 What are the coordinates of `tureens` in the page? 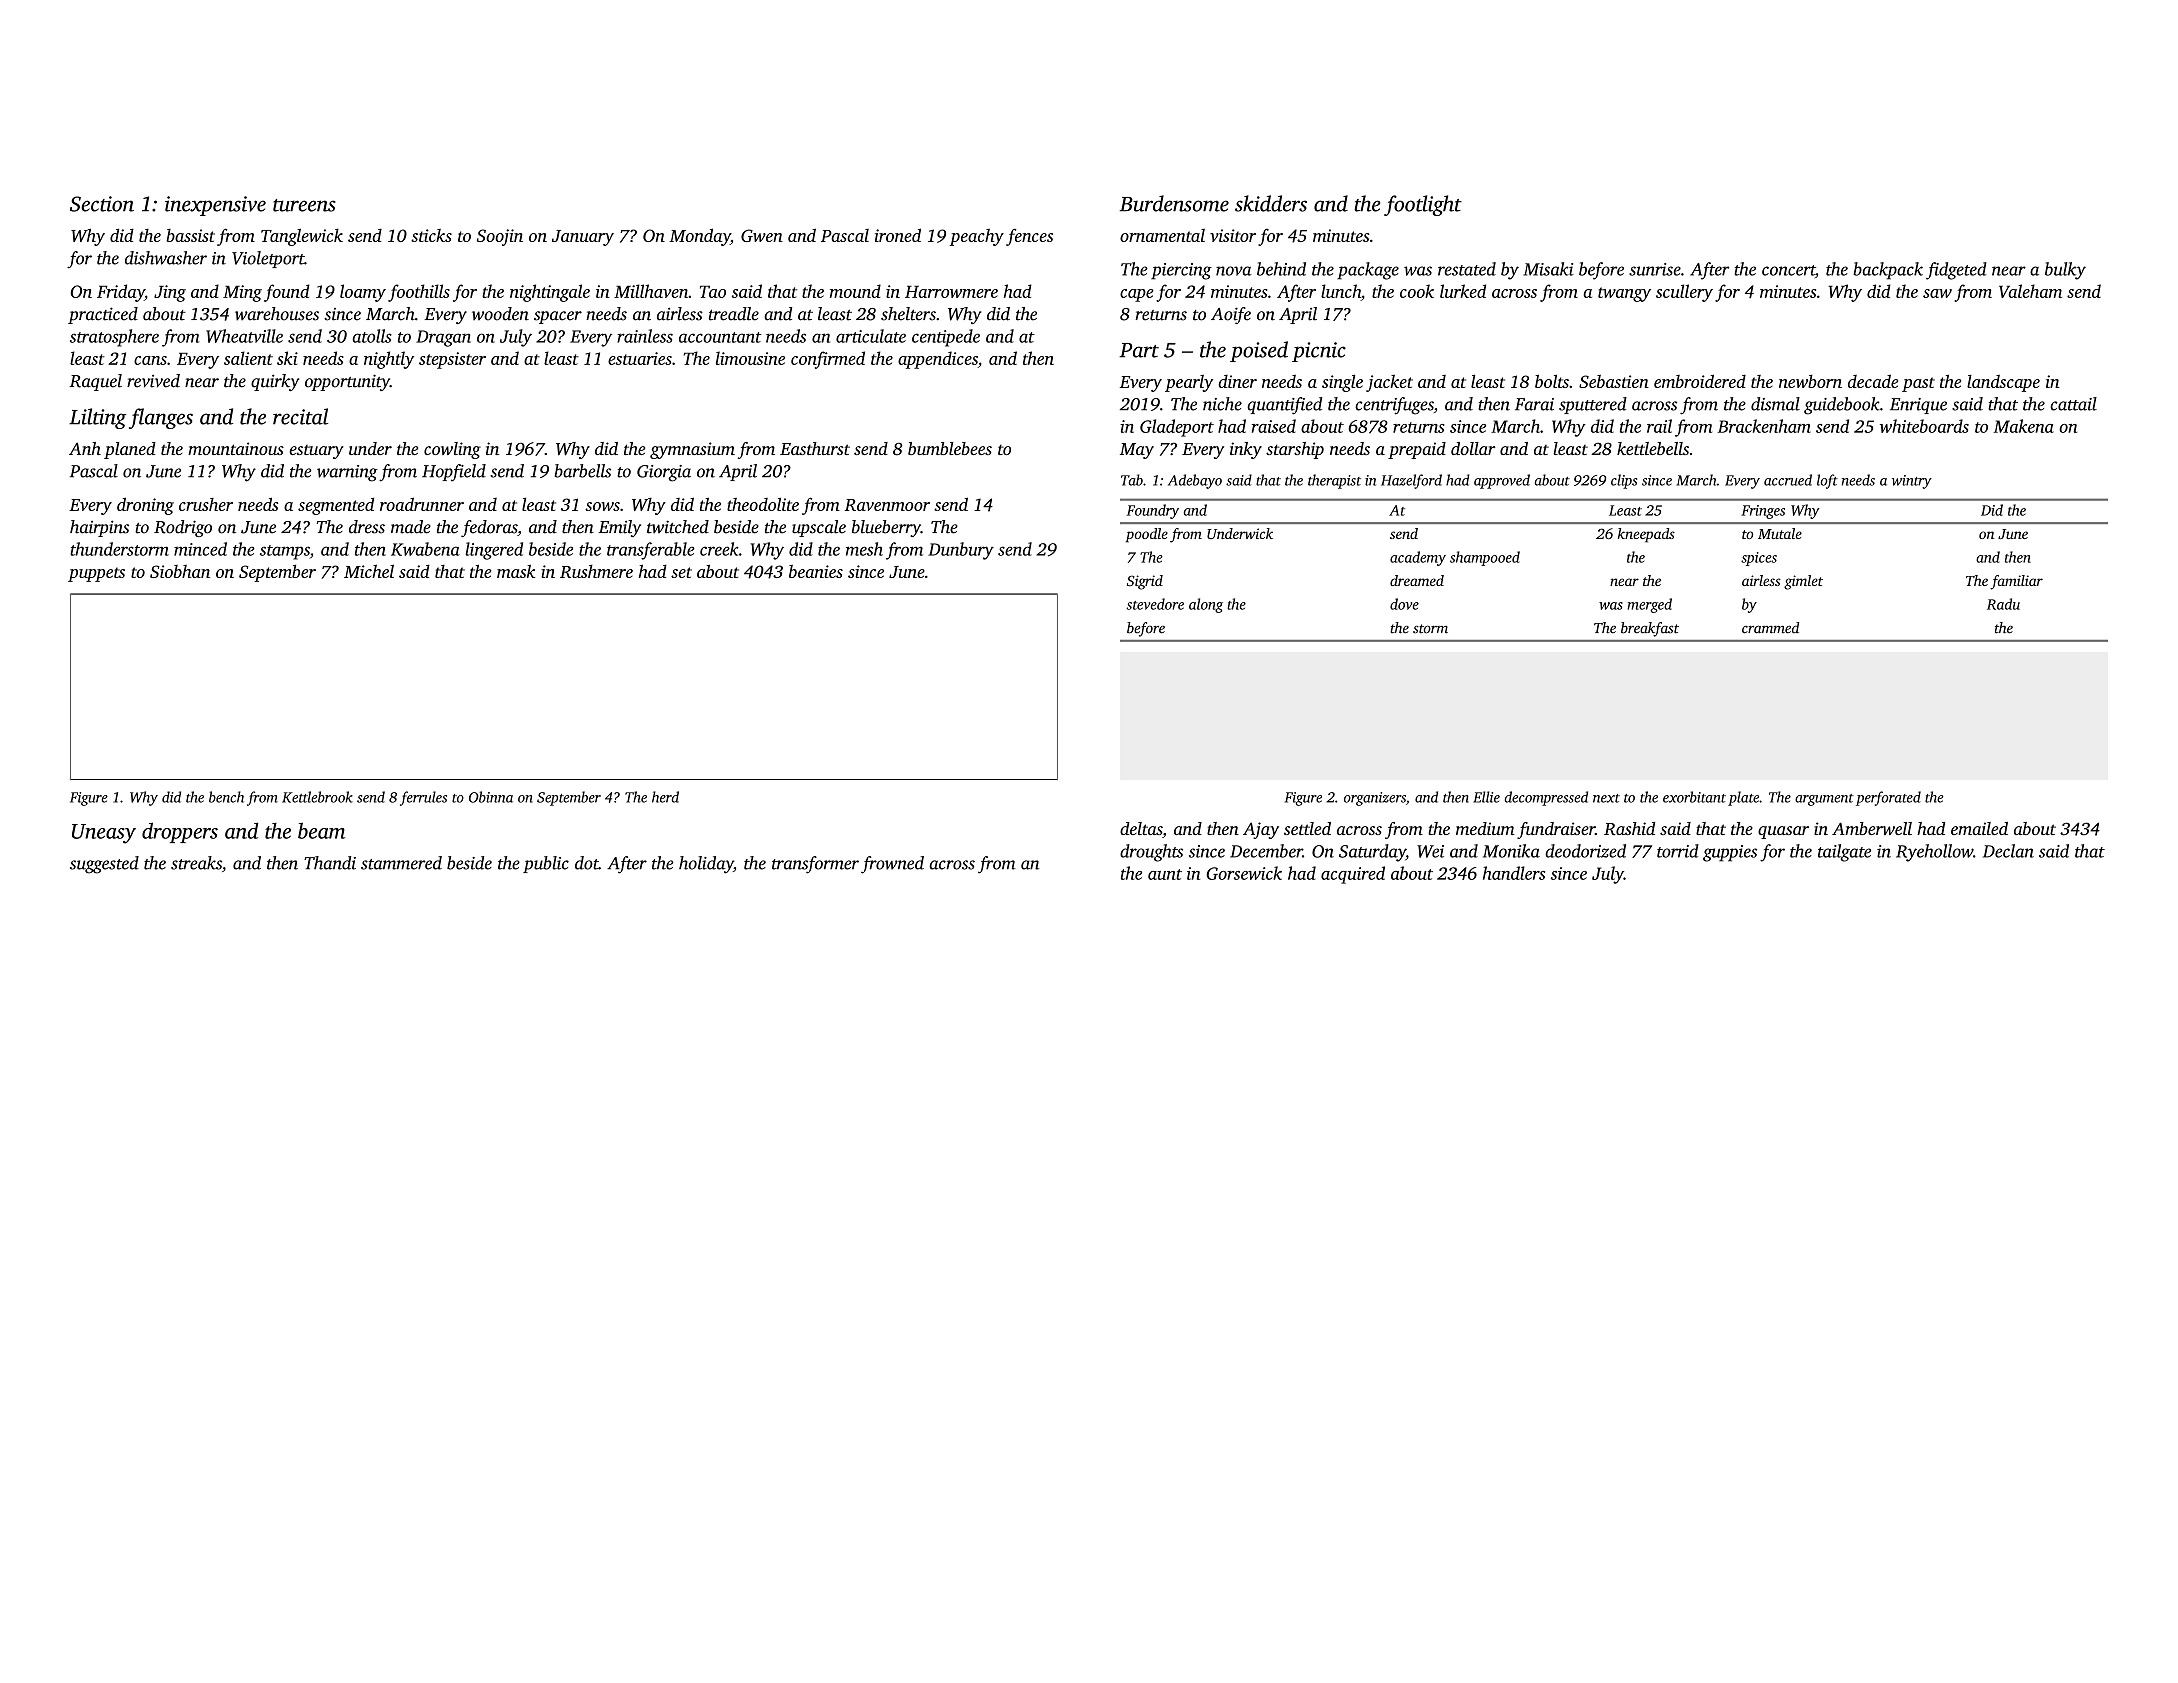 It's located at (304, 205).
